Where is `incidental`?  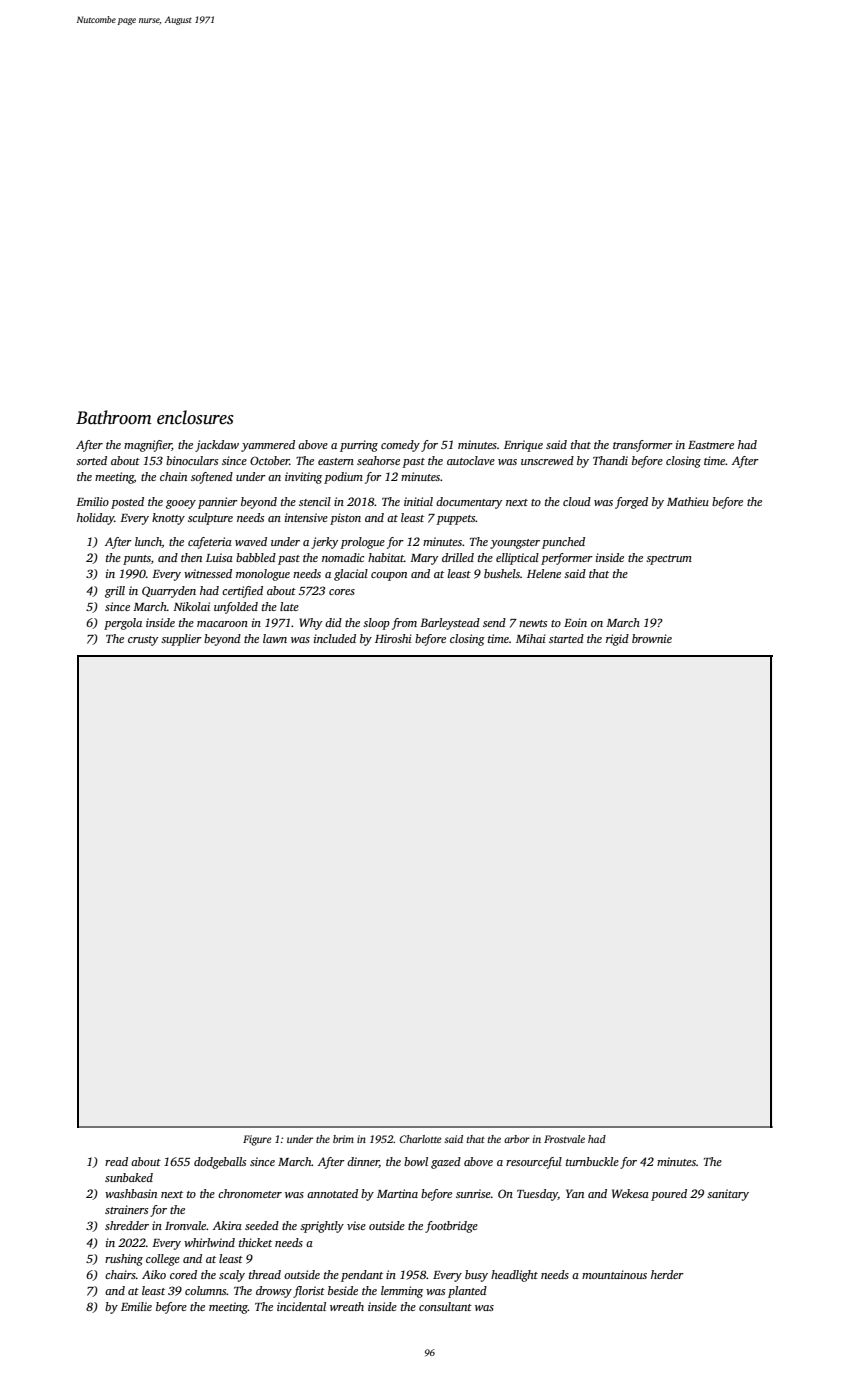
incidental is located at coordinates (301, 1306).
